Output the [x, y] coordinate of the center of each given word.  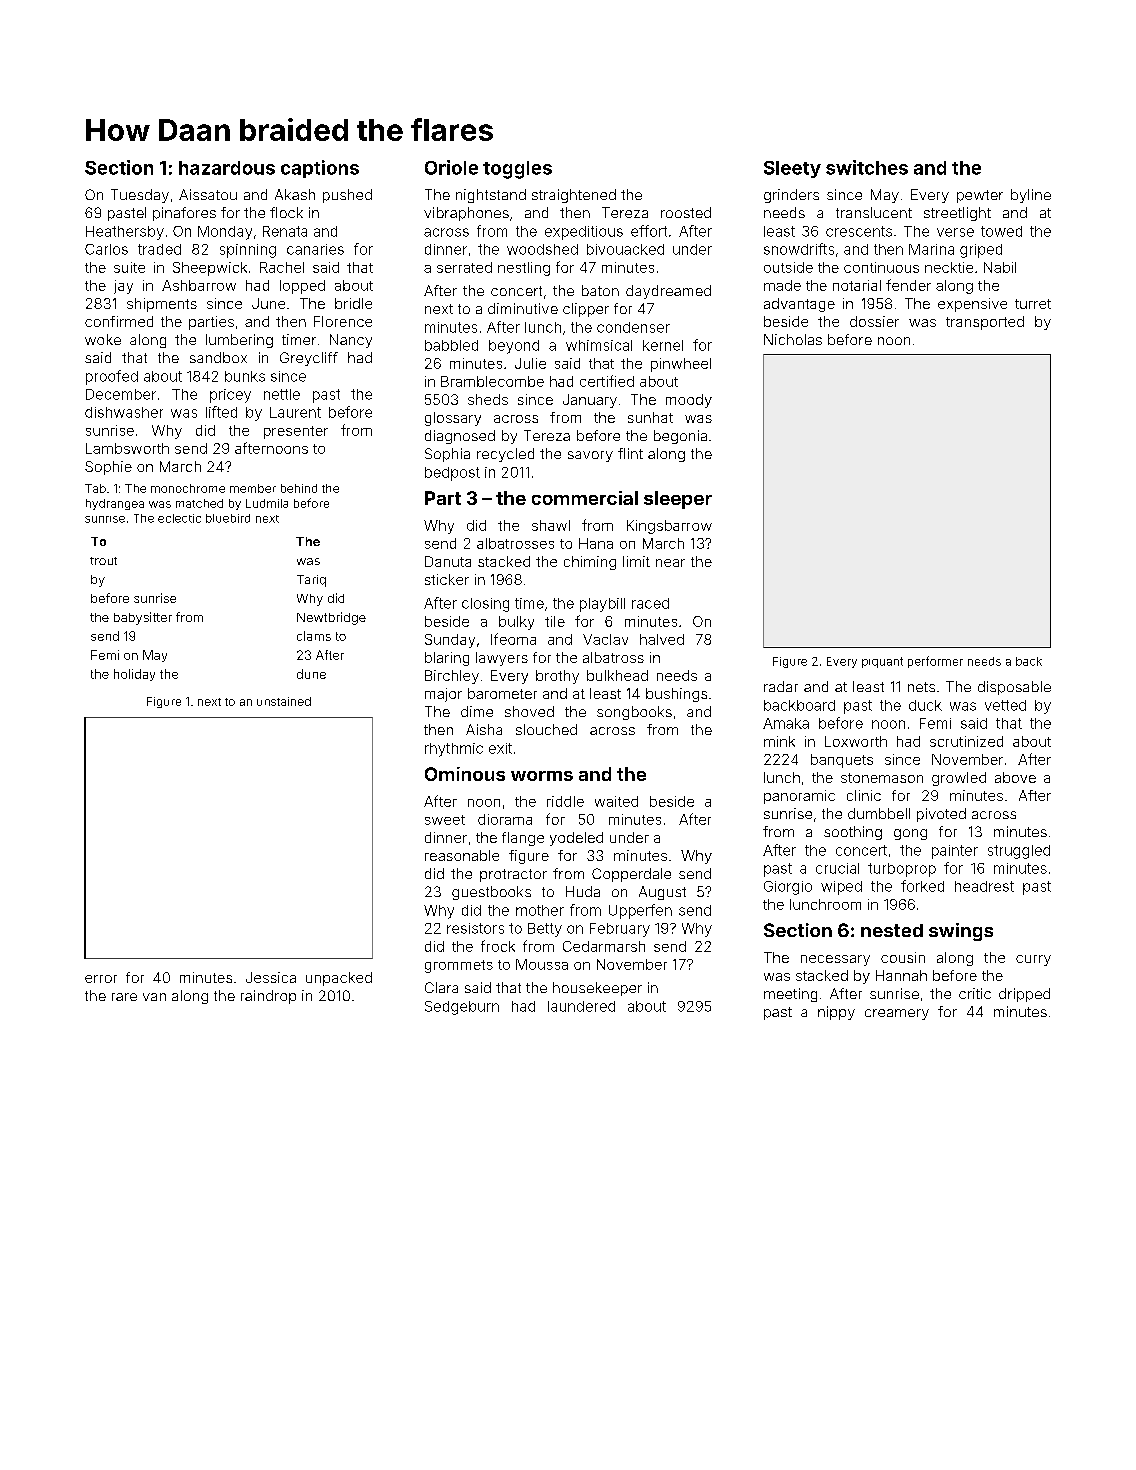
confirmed [119, 321]
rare [124, 997]
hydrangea [115, 504]
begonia [680, 437]
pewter [980, 196]
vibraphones [466, 214]
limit [636, 561]
